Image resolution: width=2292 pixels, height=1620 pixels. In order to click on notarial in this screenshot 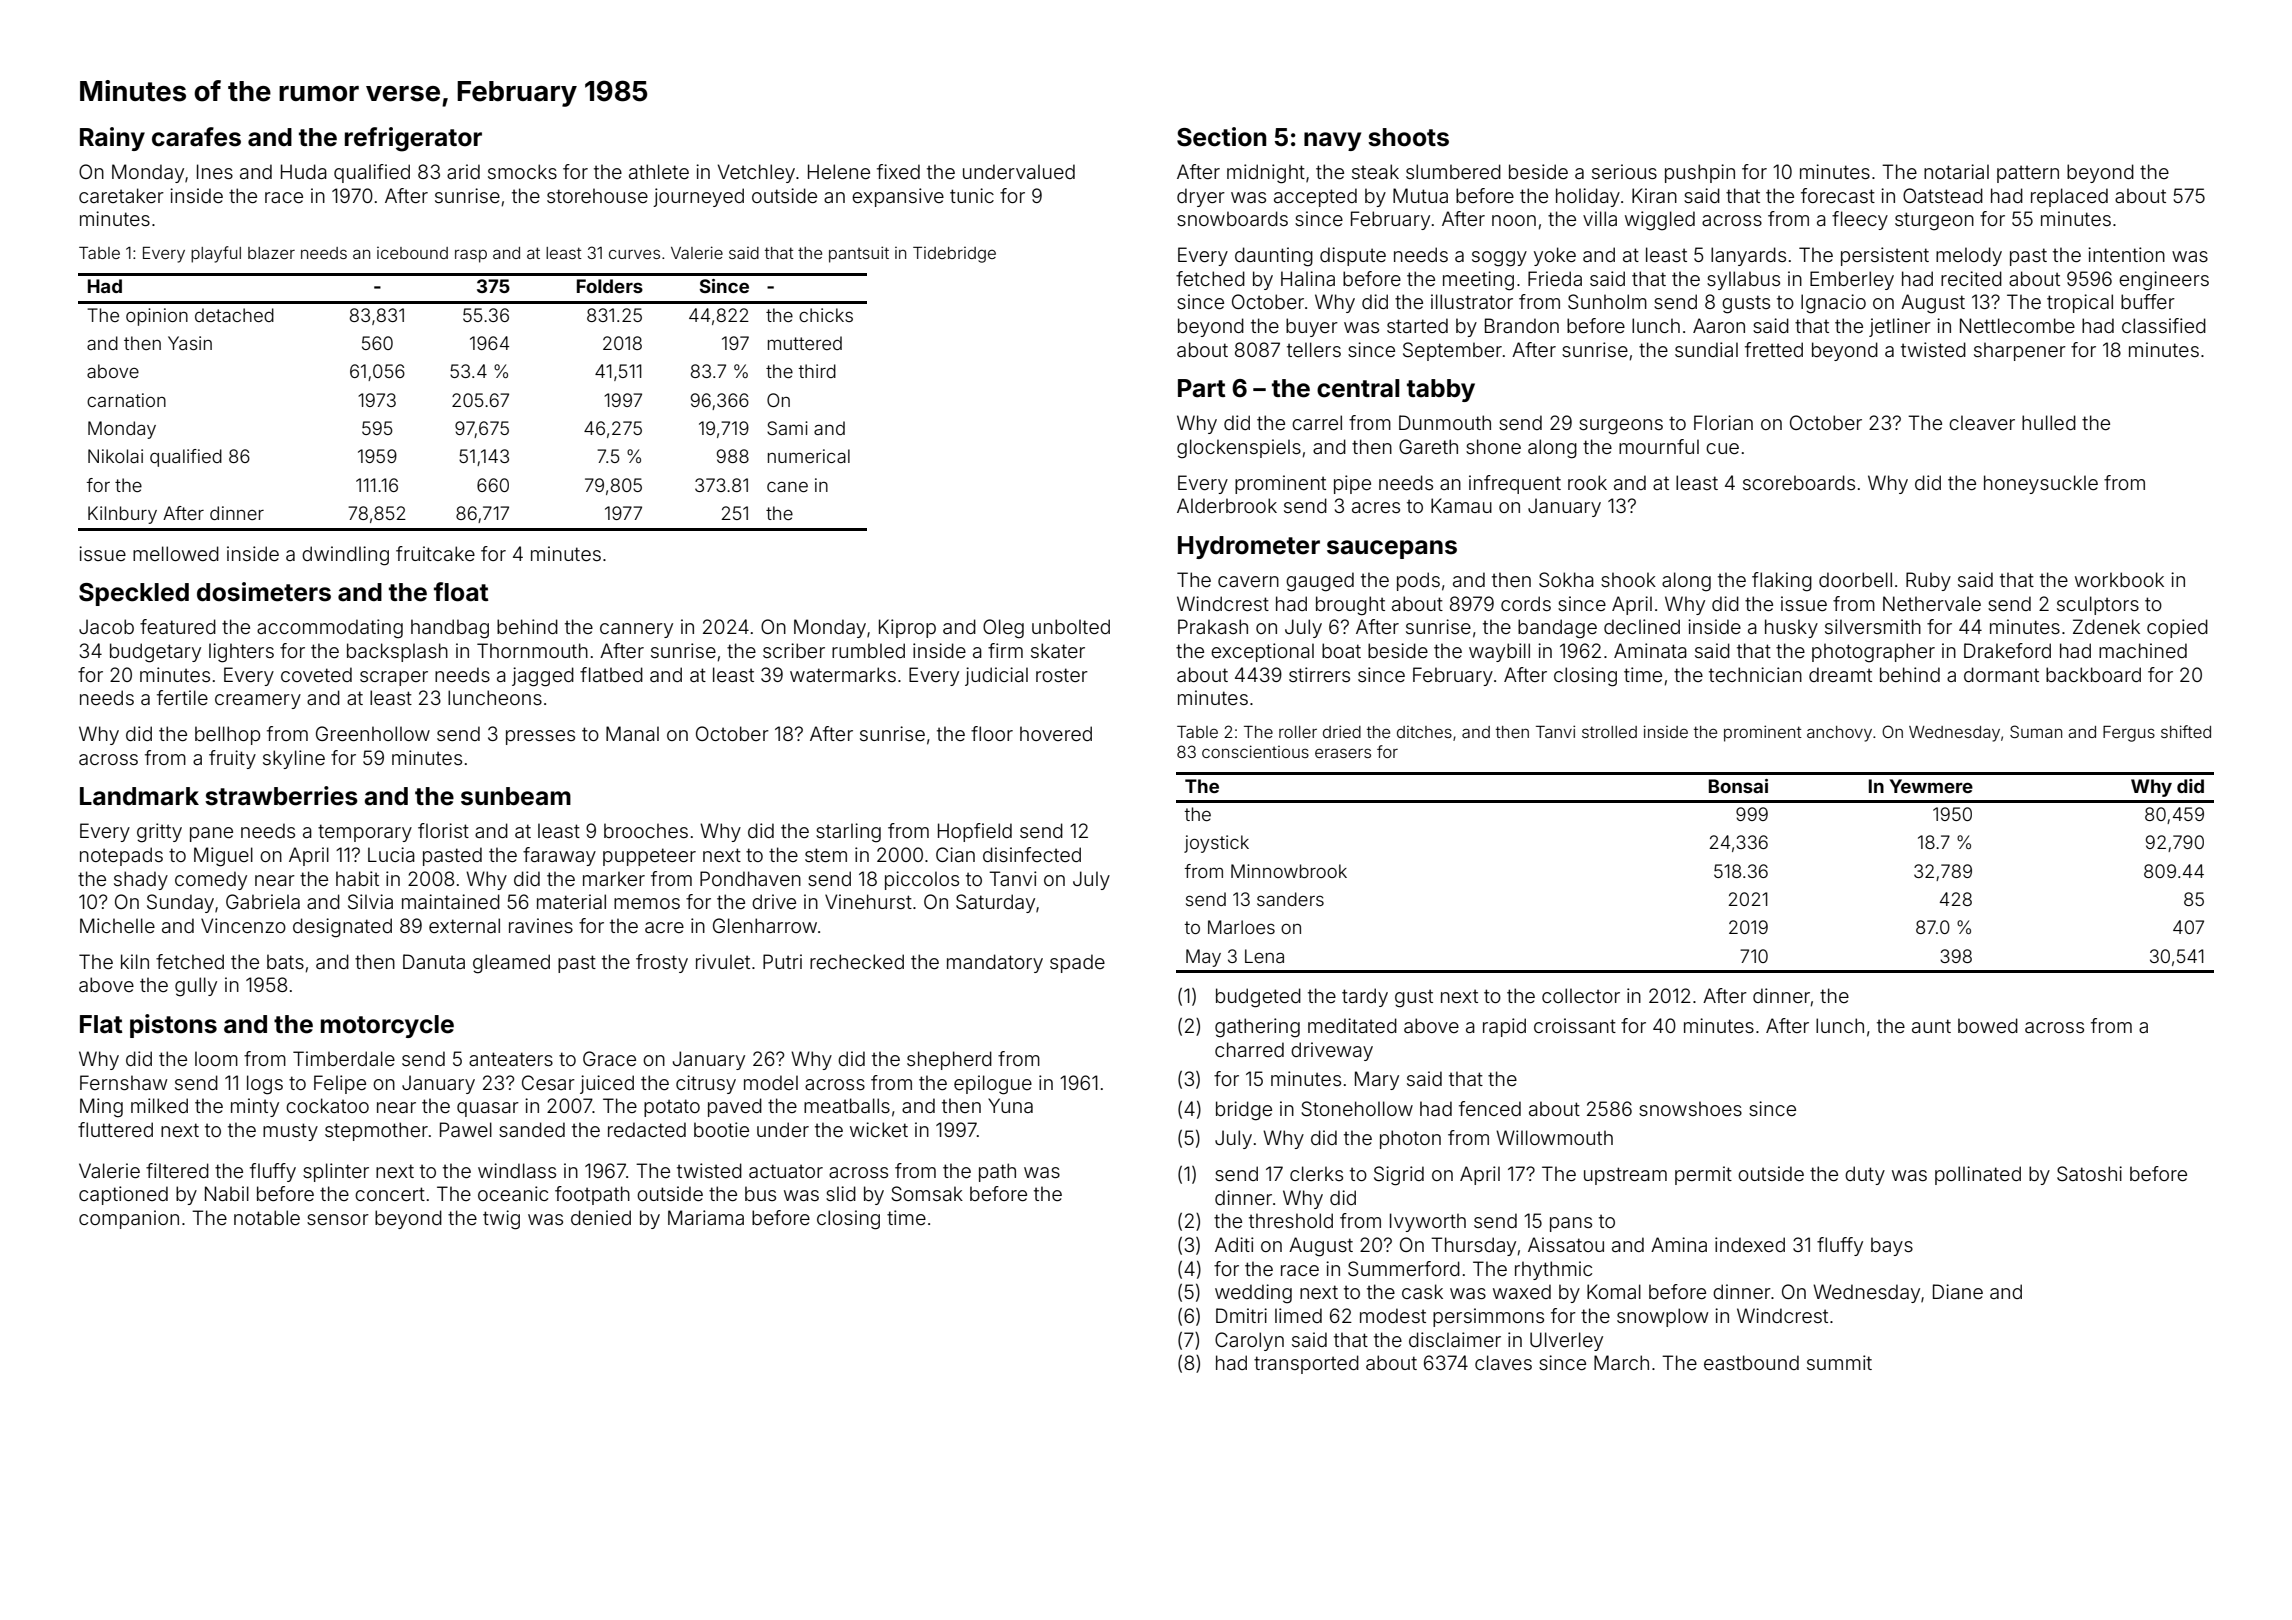, I will do `click(1956, 171)`.
